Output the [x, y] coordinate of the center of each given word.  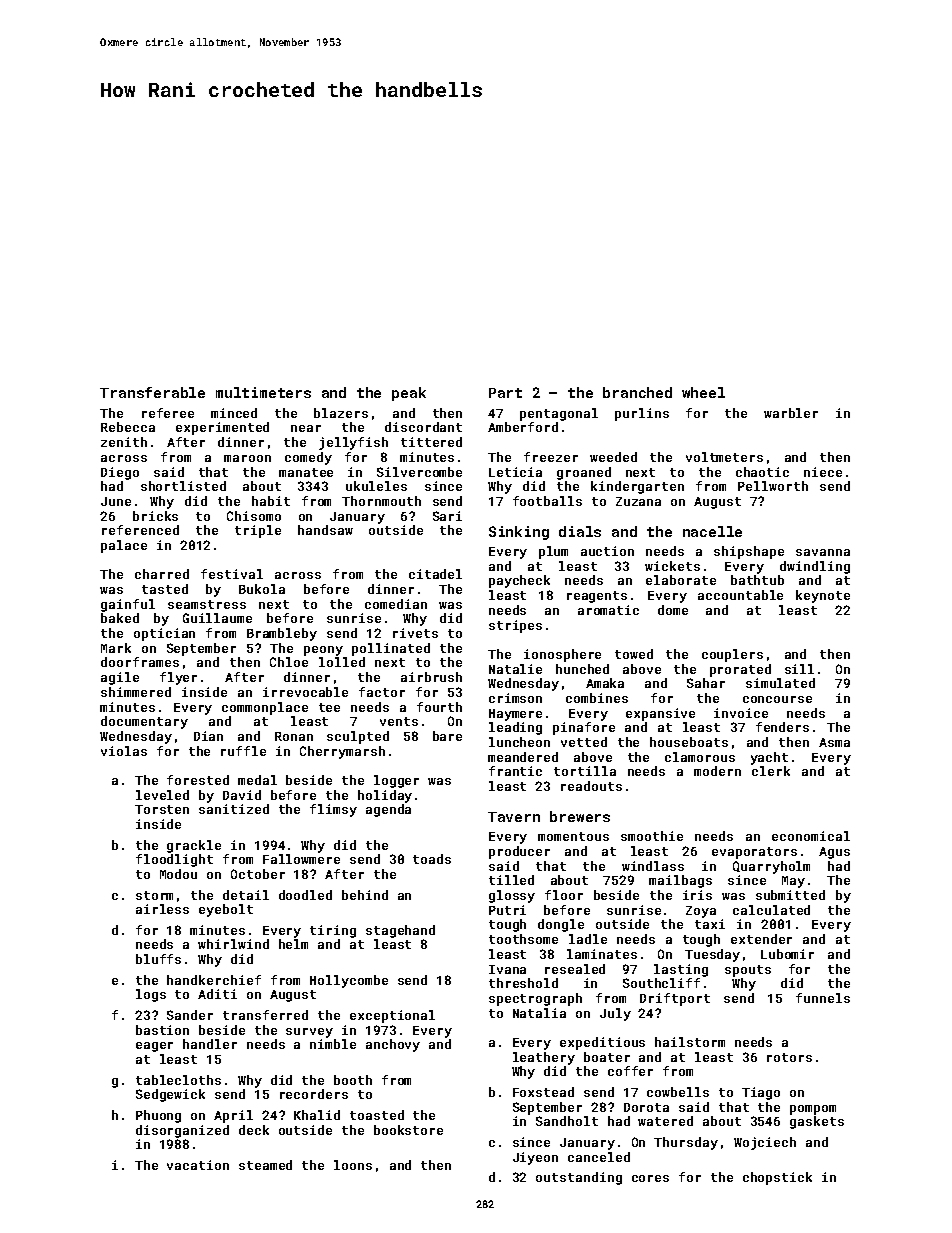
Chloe [289, 662]
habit [271, 501]
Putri [507, 910]
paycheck [519, 581]
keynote [823, 596]
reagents [597, 597]
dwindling [815, 567]
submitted [790, 895]
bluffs [158, 959]
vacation [198, 1165]
